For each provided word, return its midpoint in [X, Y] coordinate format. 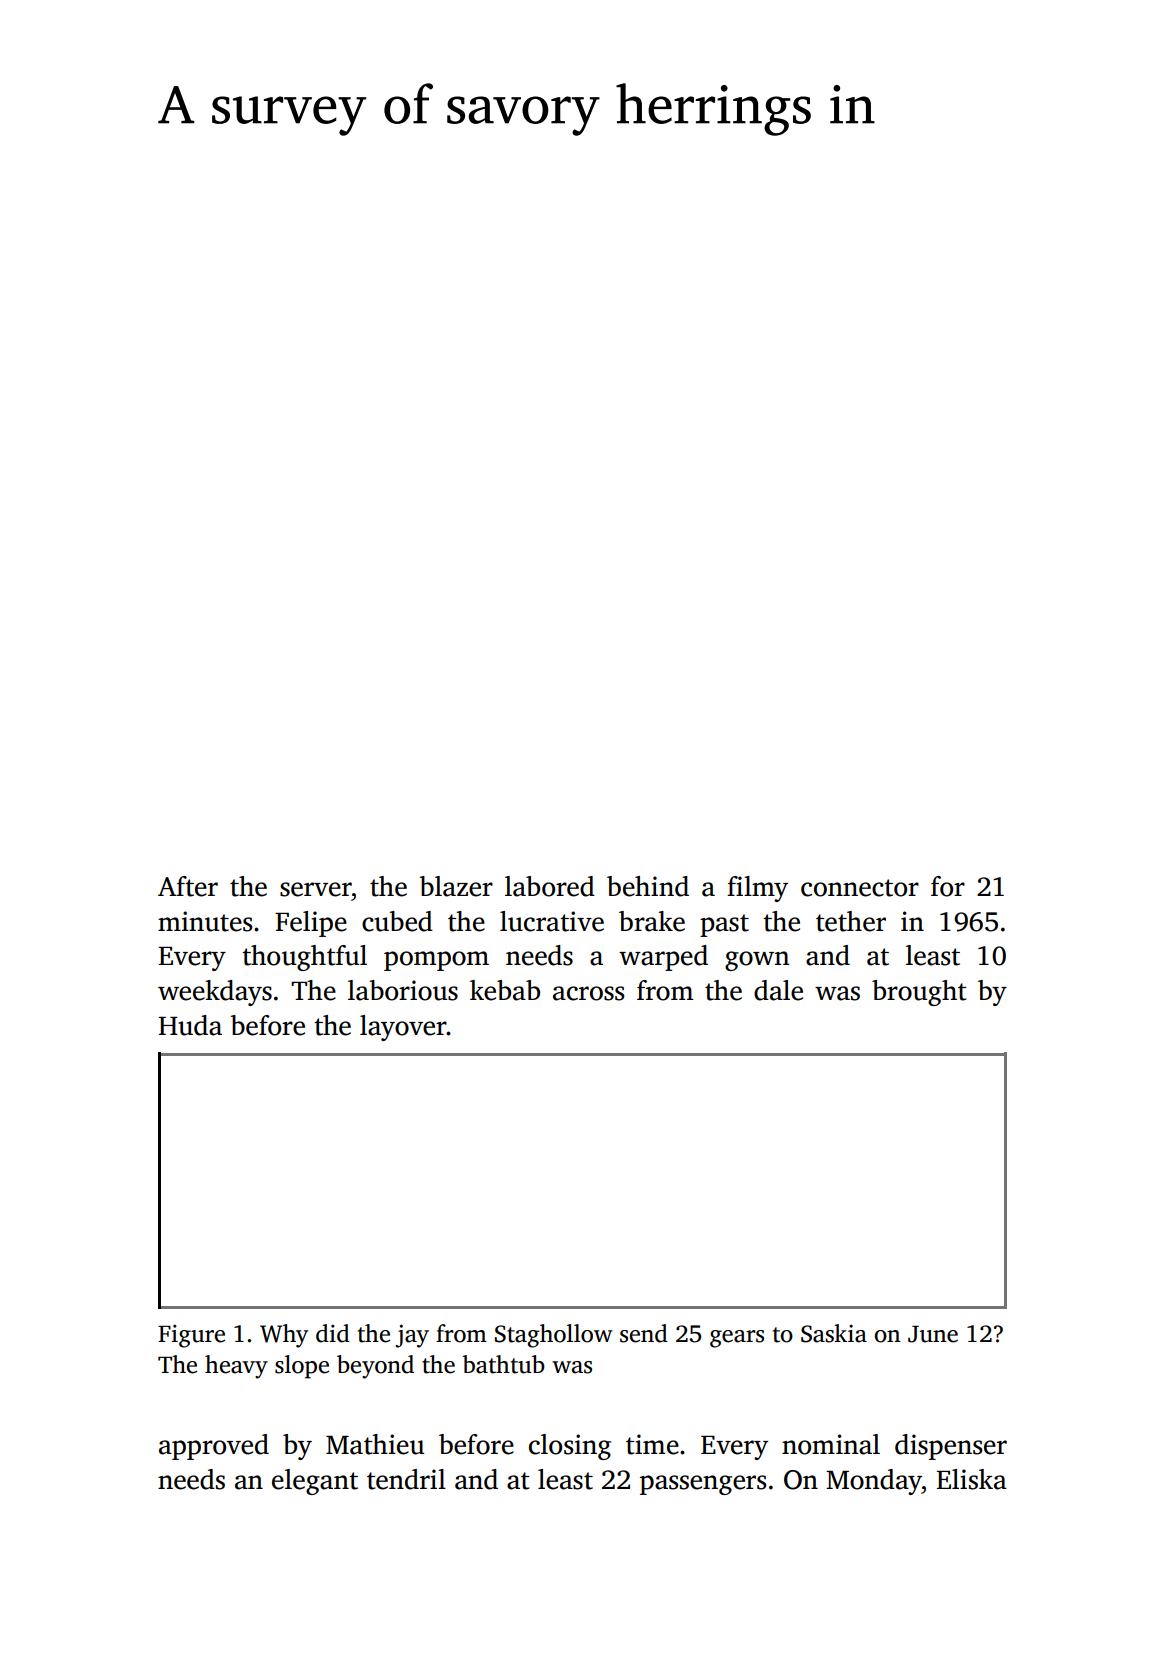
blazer [456, 886]
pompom [436, 961]
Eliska [972, 1479]
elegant [315, 1482]
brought [919, 993]
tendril [406, 1479]
